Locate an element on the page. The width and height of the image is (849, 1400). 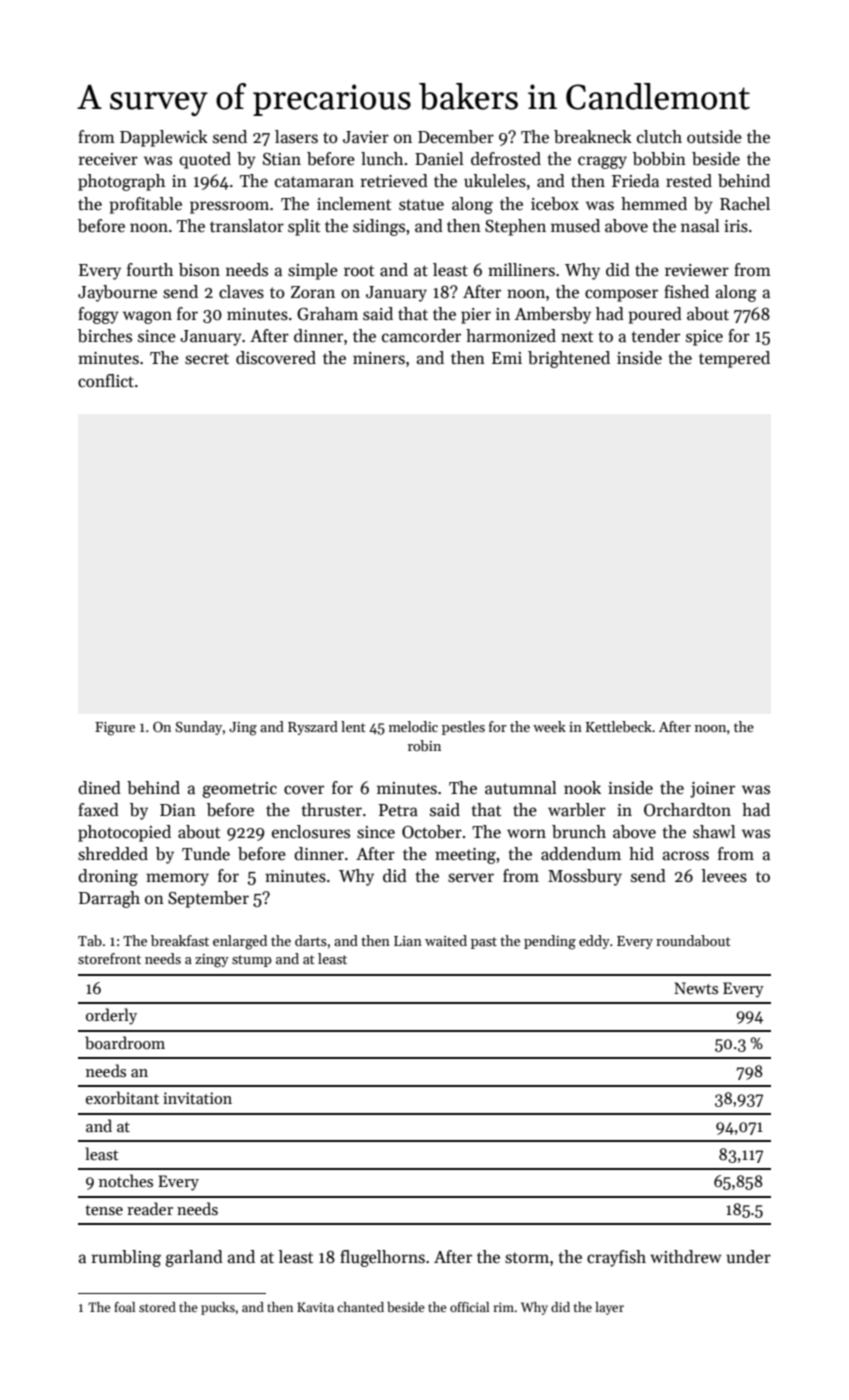
invitation is located at coordinates (197, 1098).
